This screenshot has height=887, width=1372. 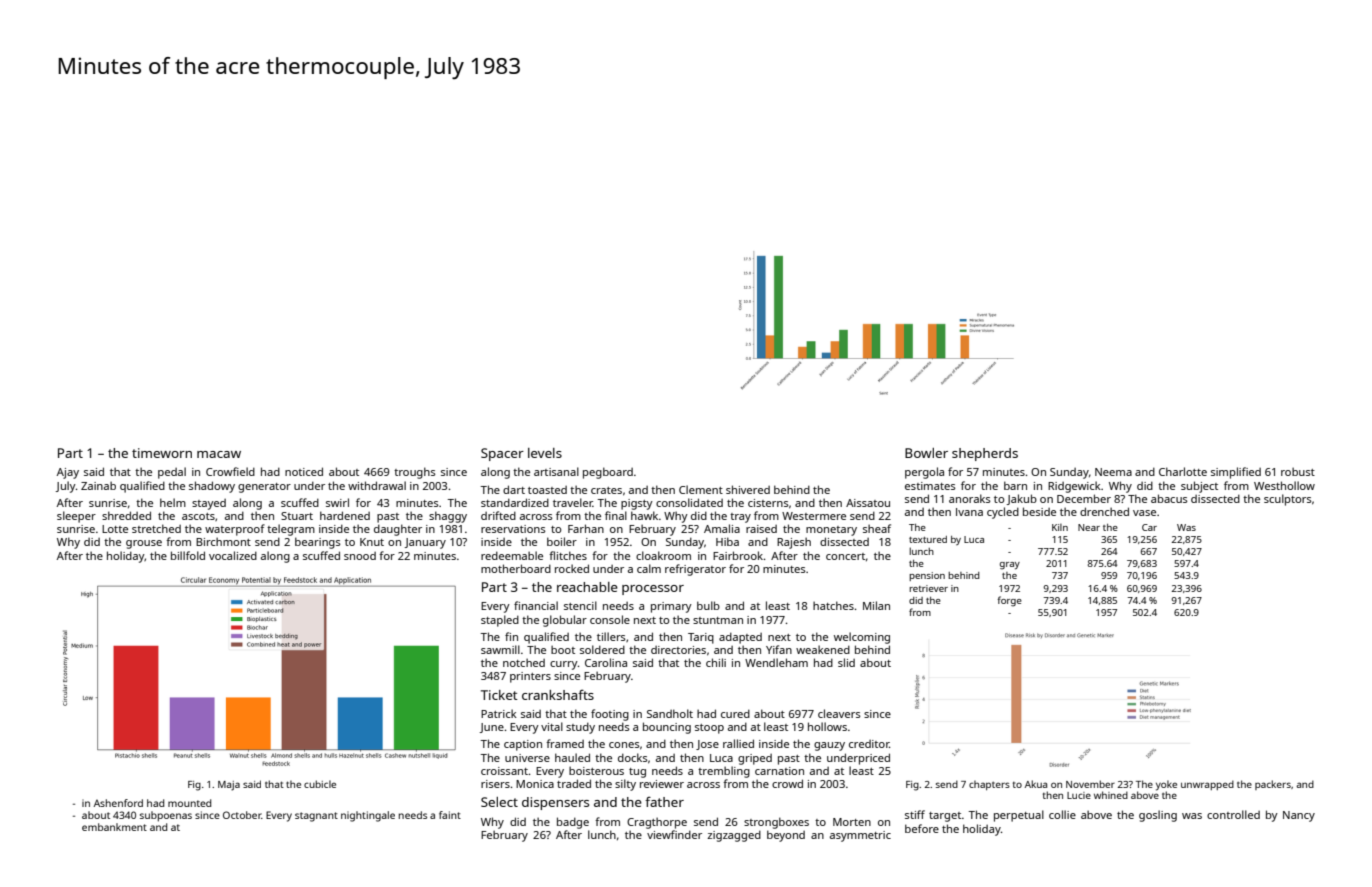 I want to click on embankment, so click(x=114, y=827).
